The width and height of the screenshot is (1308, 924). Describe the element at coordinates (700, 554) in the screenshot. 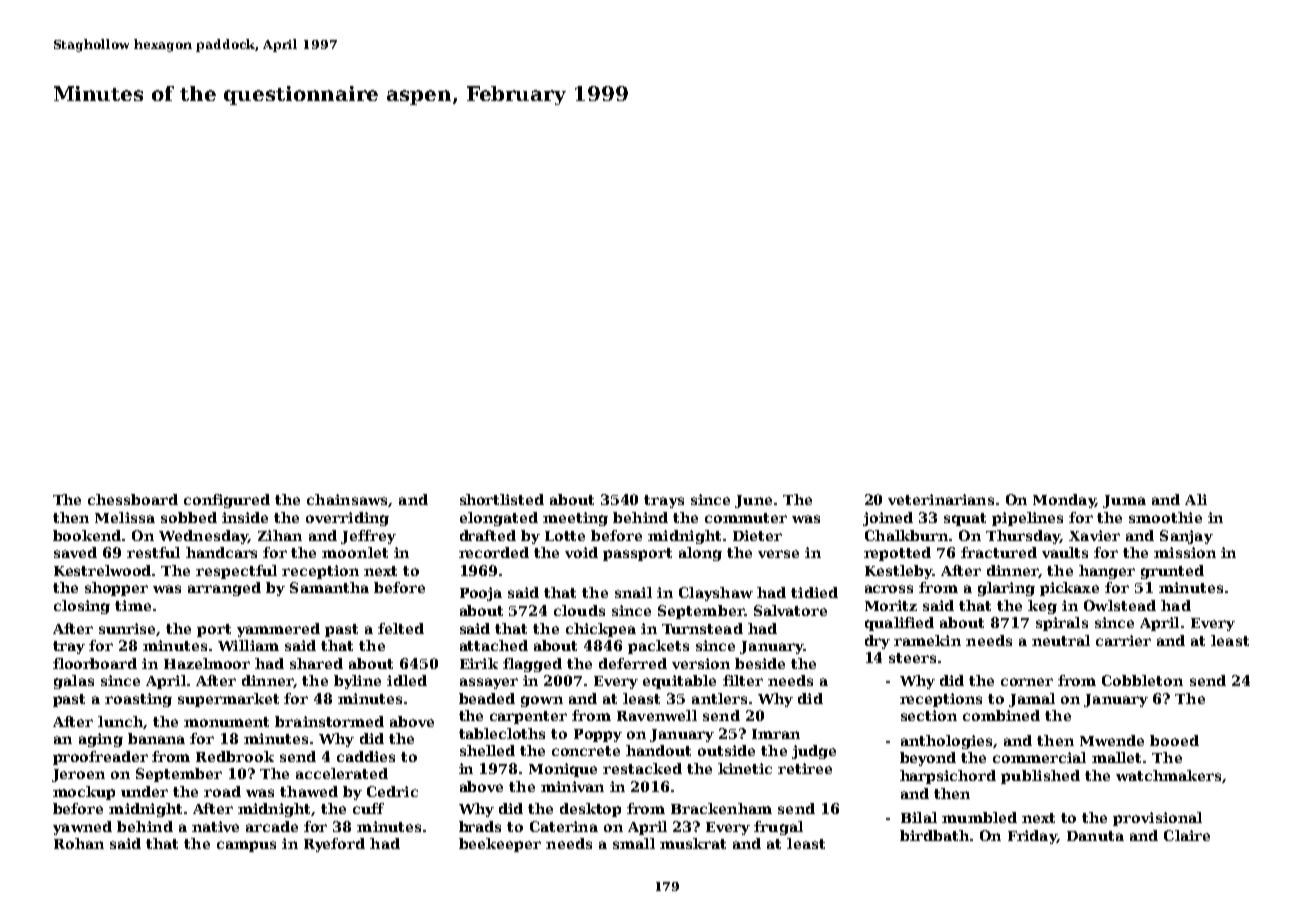

I see `along` at that location.
